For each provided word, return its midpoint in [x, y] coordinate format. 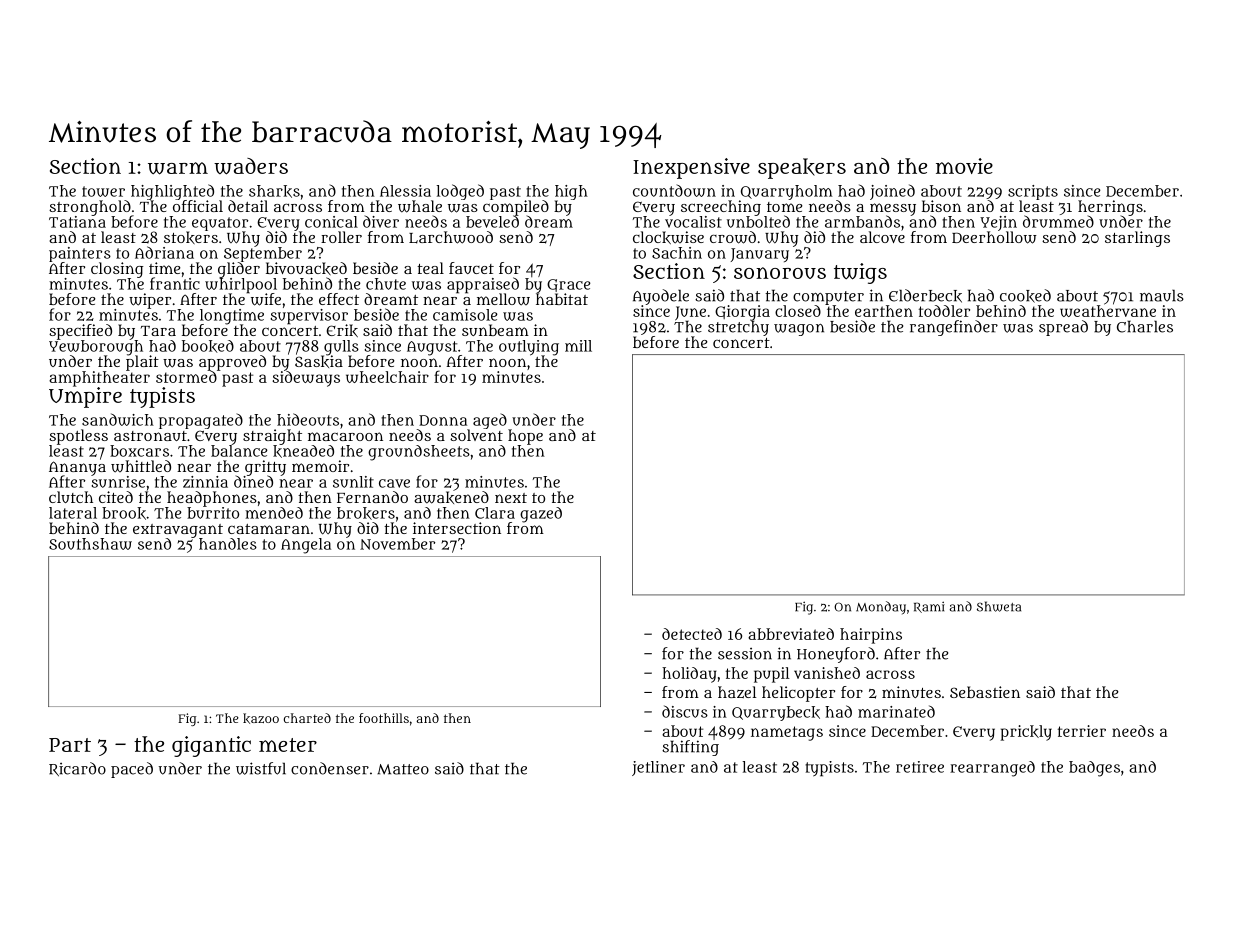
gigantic [211, 746]
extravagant [178, 531]
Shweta [999, 606]
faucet [471, 268]
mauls [1162, 295]
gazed [541, 515]
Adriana [164, 252]
